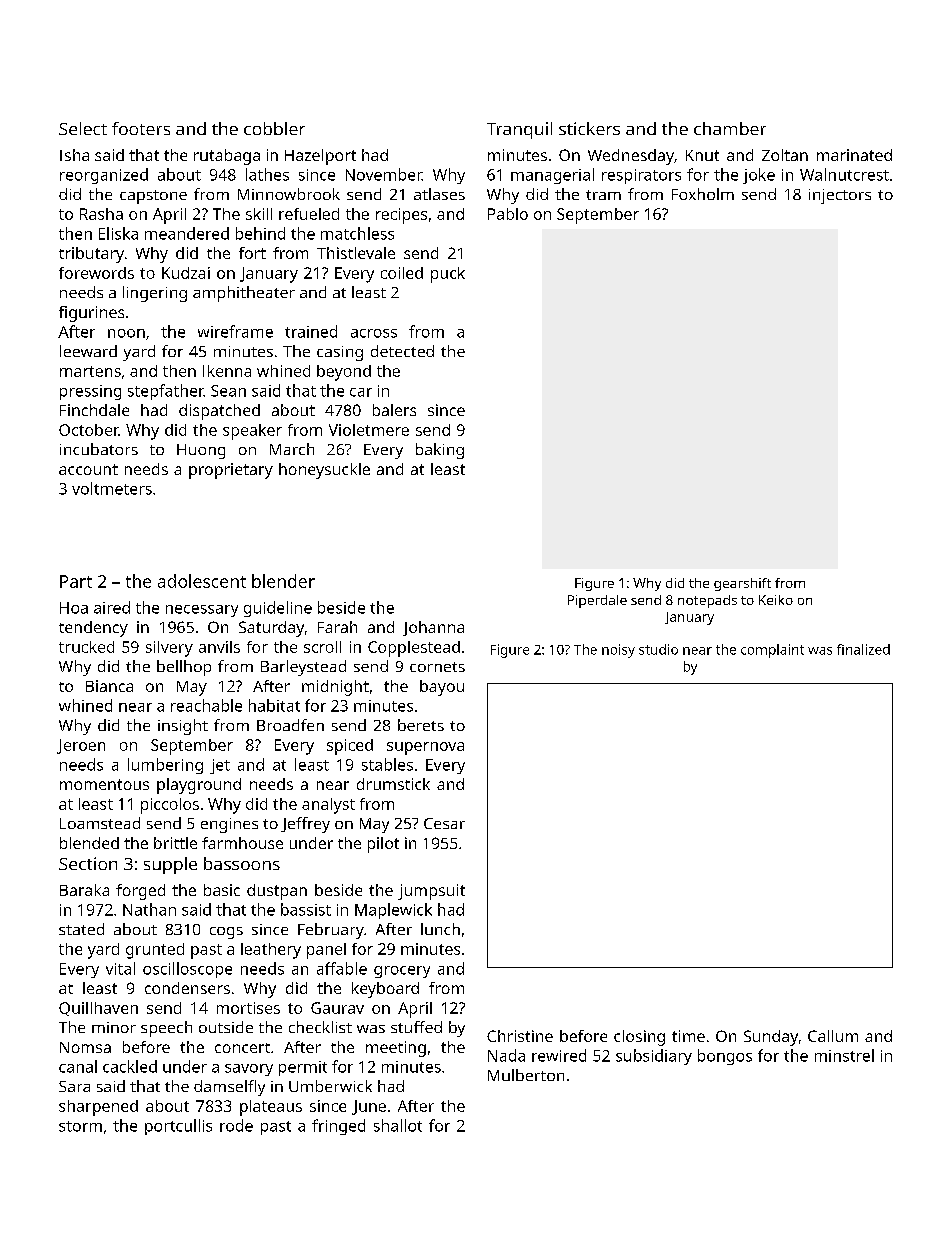 The height and width of the image is (1233, 952). I want to click on gearshift, so click(742, 584).
